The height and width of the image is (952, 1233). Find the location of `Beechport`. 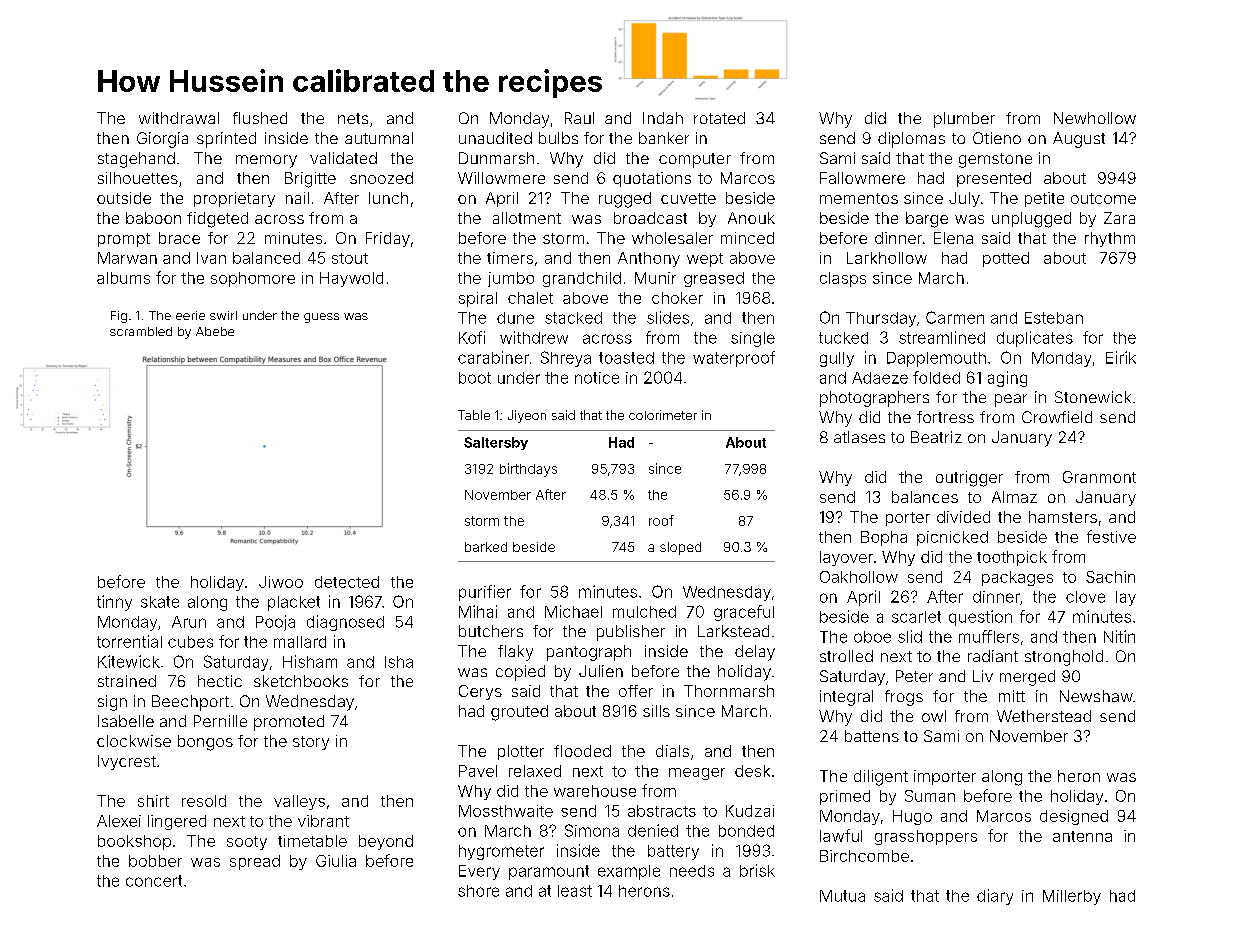

Beechport is located at coordinates (190, 703).
